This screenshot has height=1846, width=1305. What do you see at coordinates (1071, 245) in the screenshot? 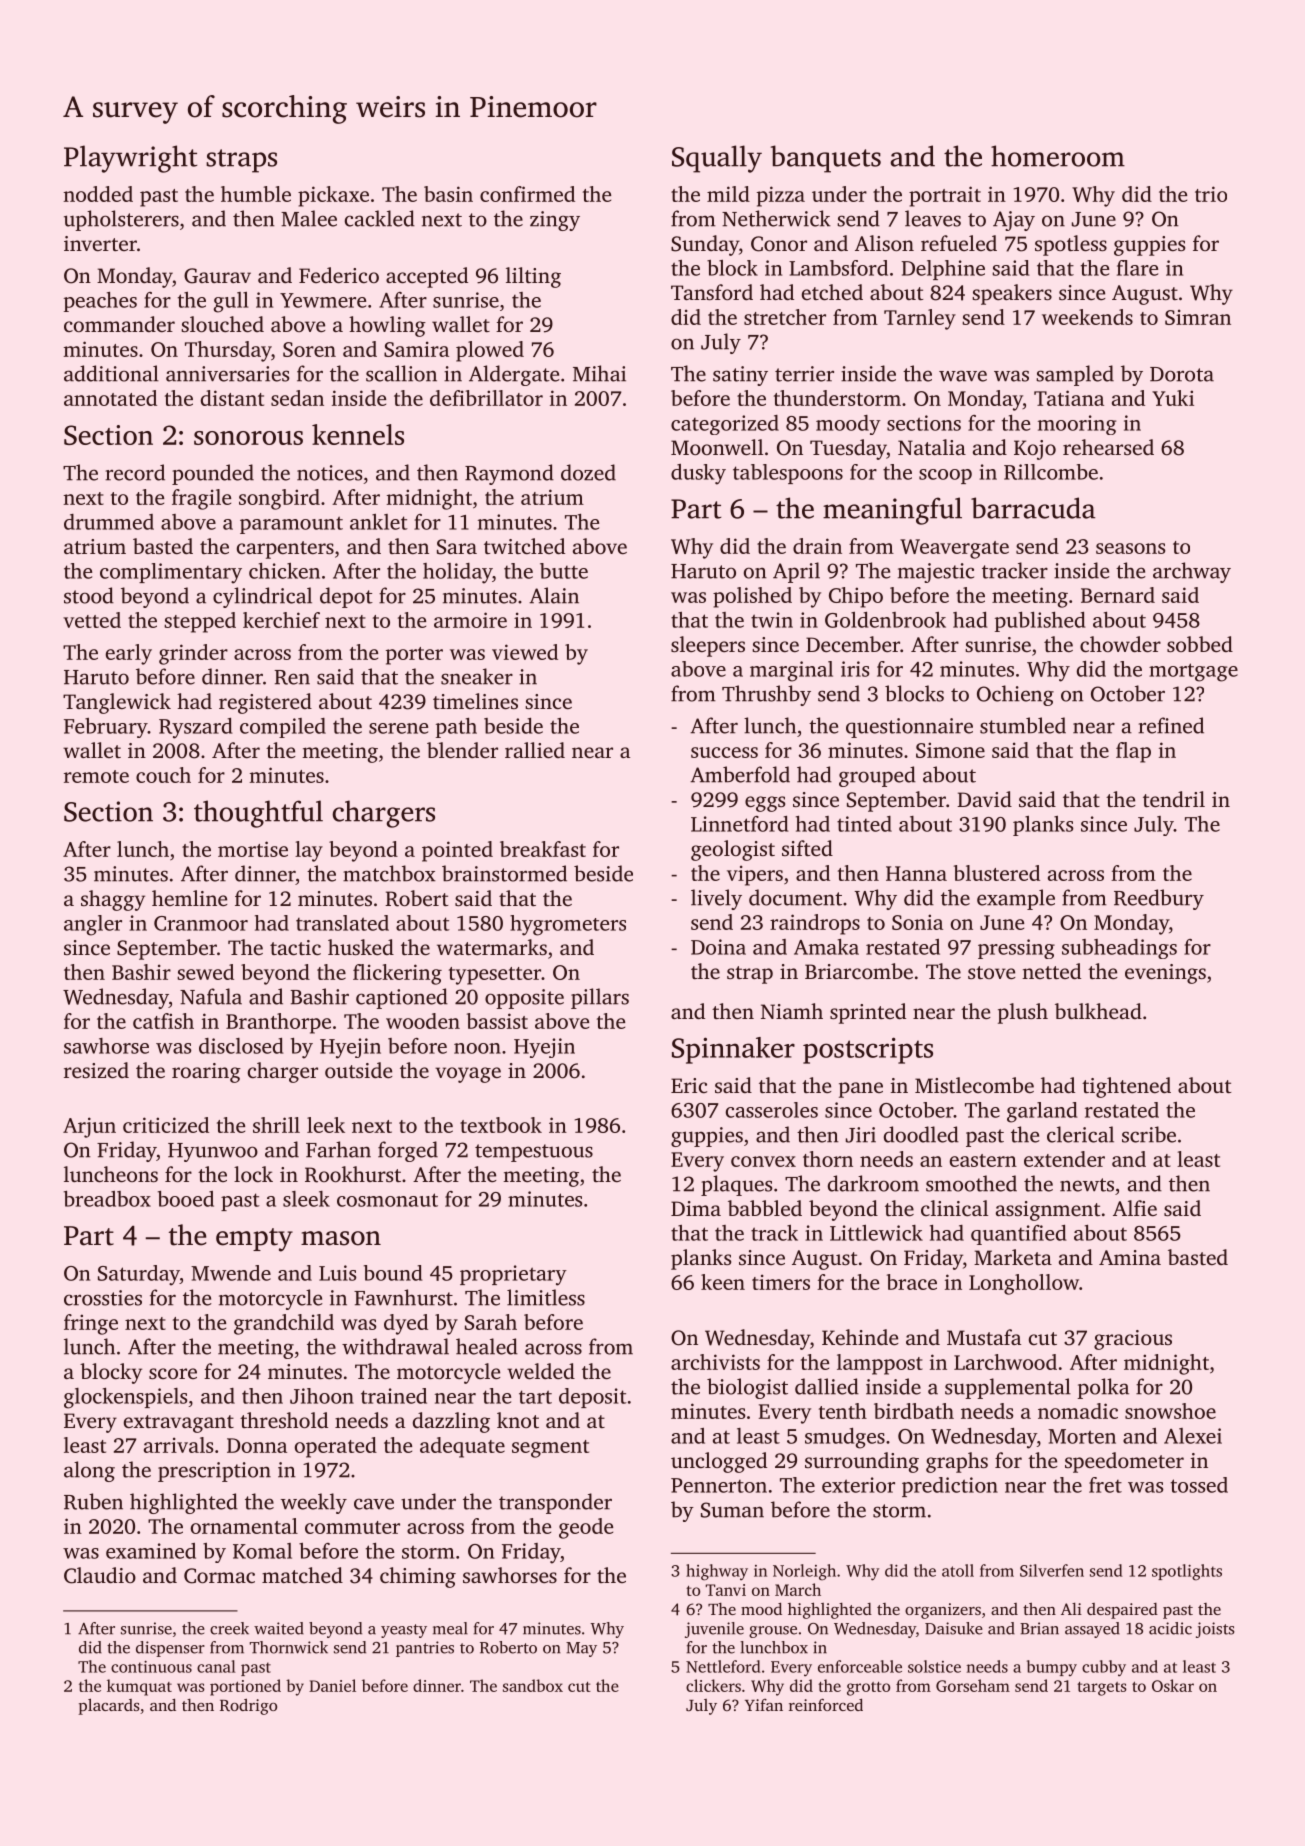
I see `spotless` at bounding box center [1071, 245].
